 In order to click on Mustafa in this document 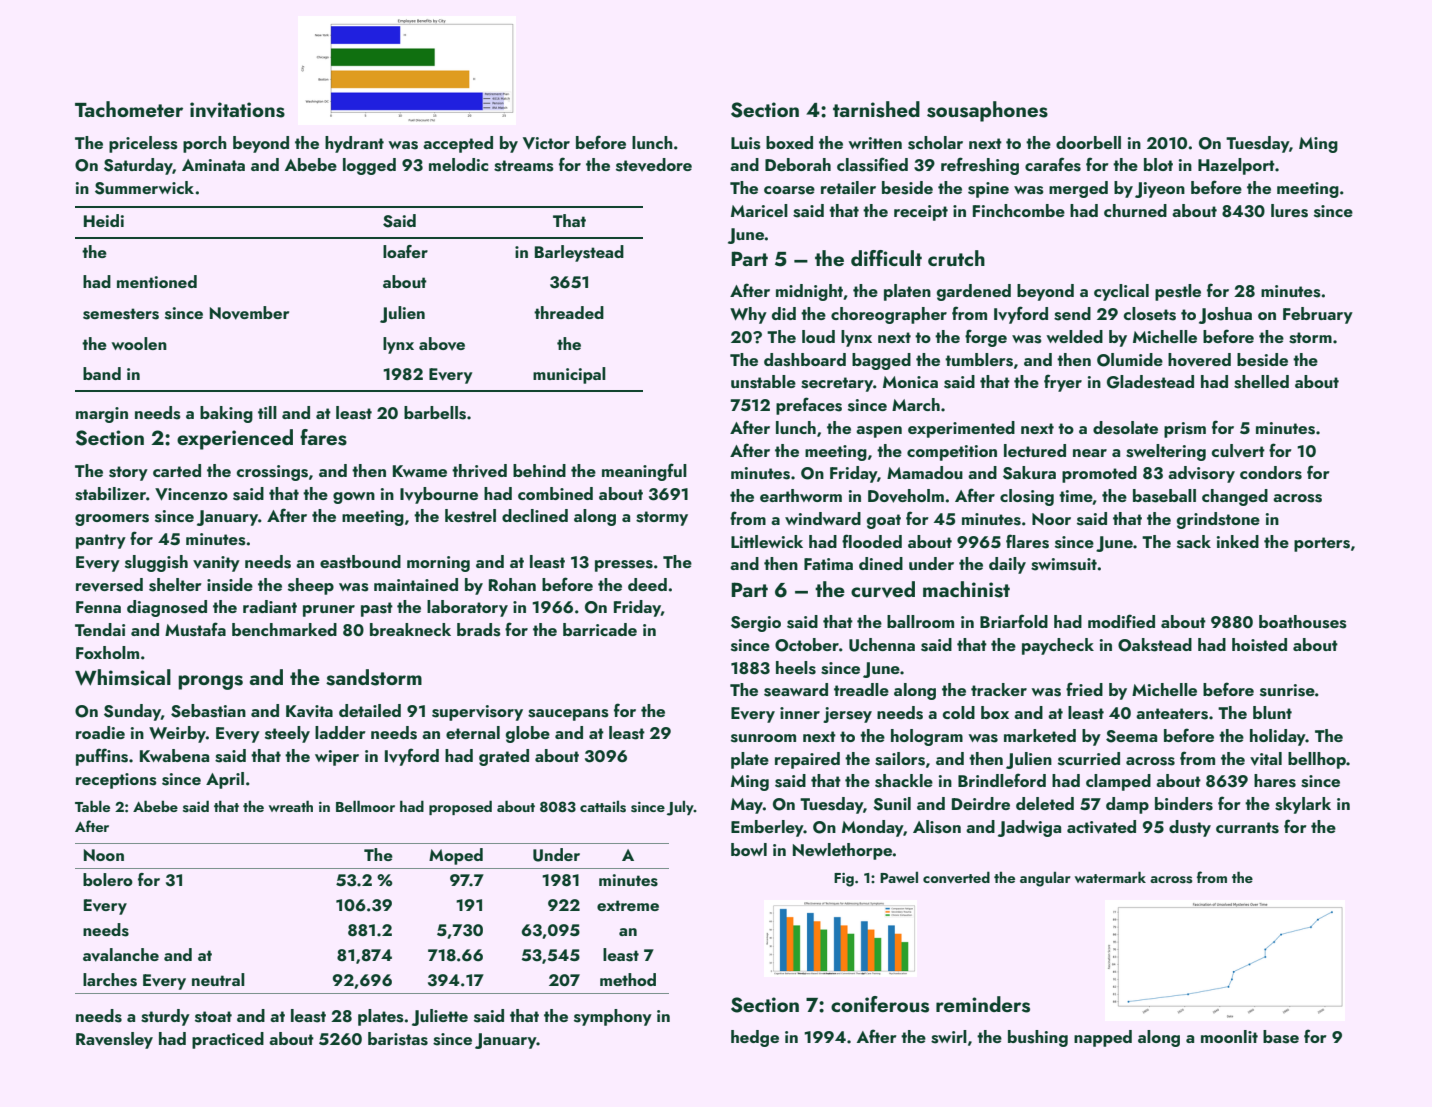, I will do `click(195, 629)`.
